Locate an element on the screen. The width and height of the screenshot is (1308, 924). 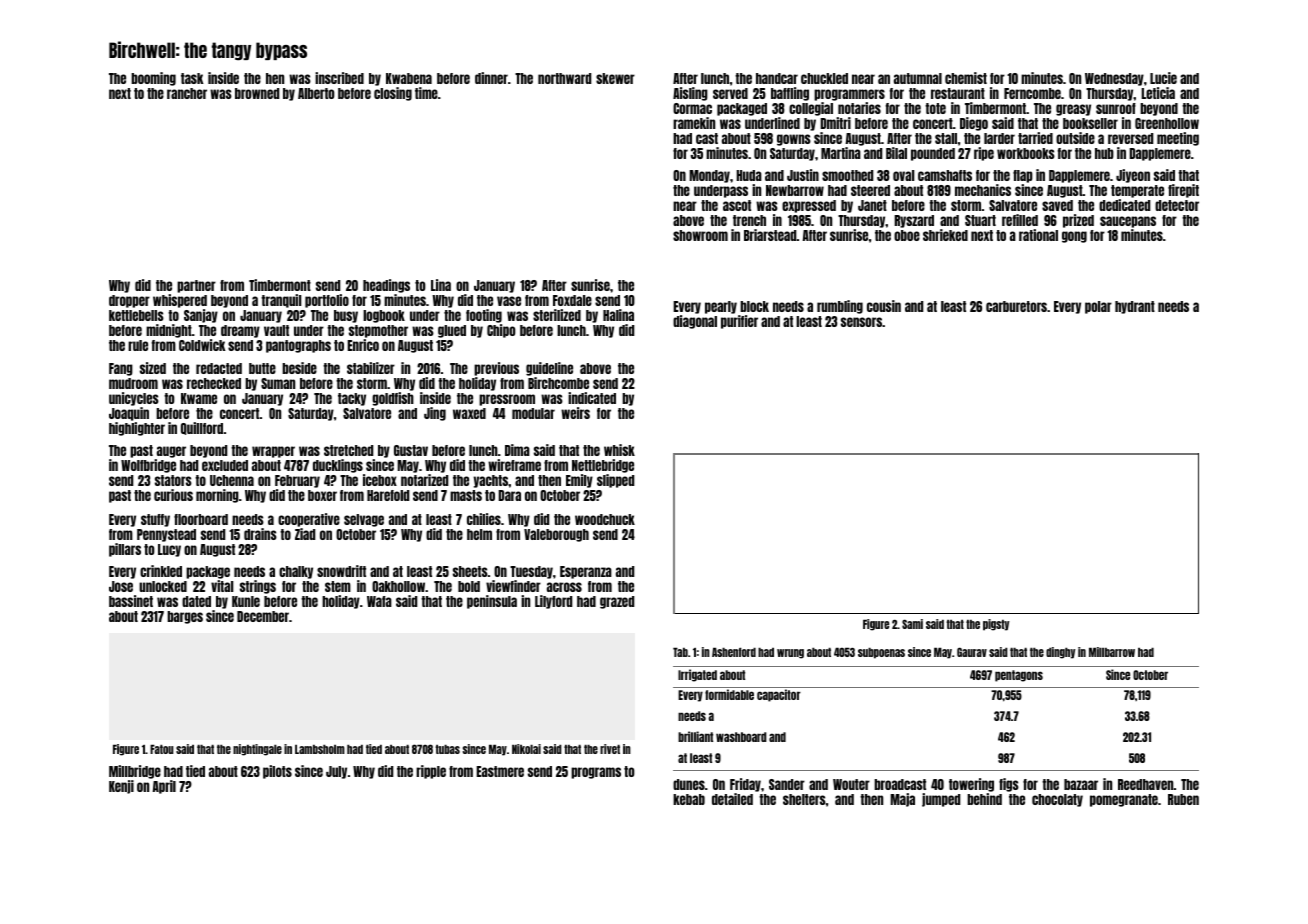
strings is located at coordinates (258, 587).
